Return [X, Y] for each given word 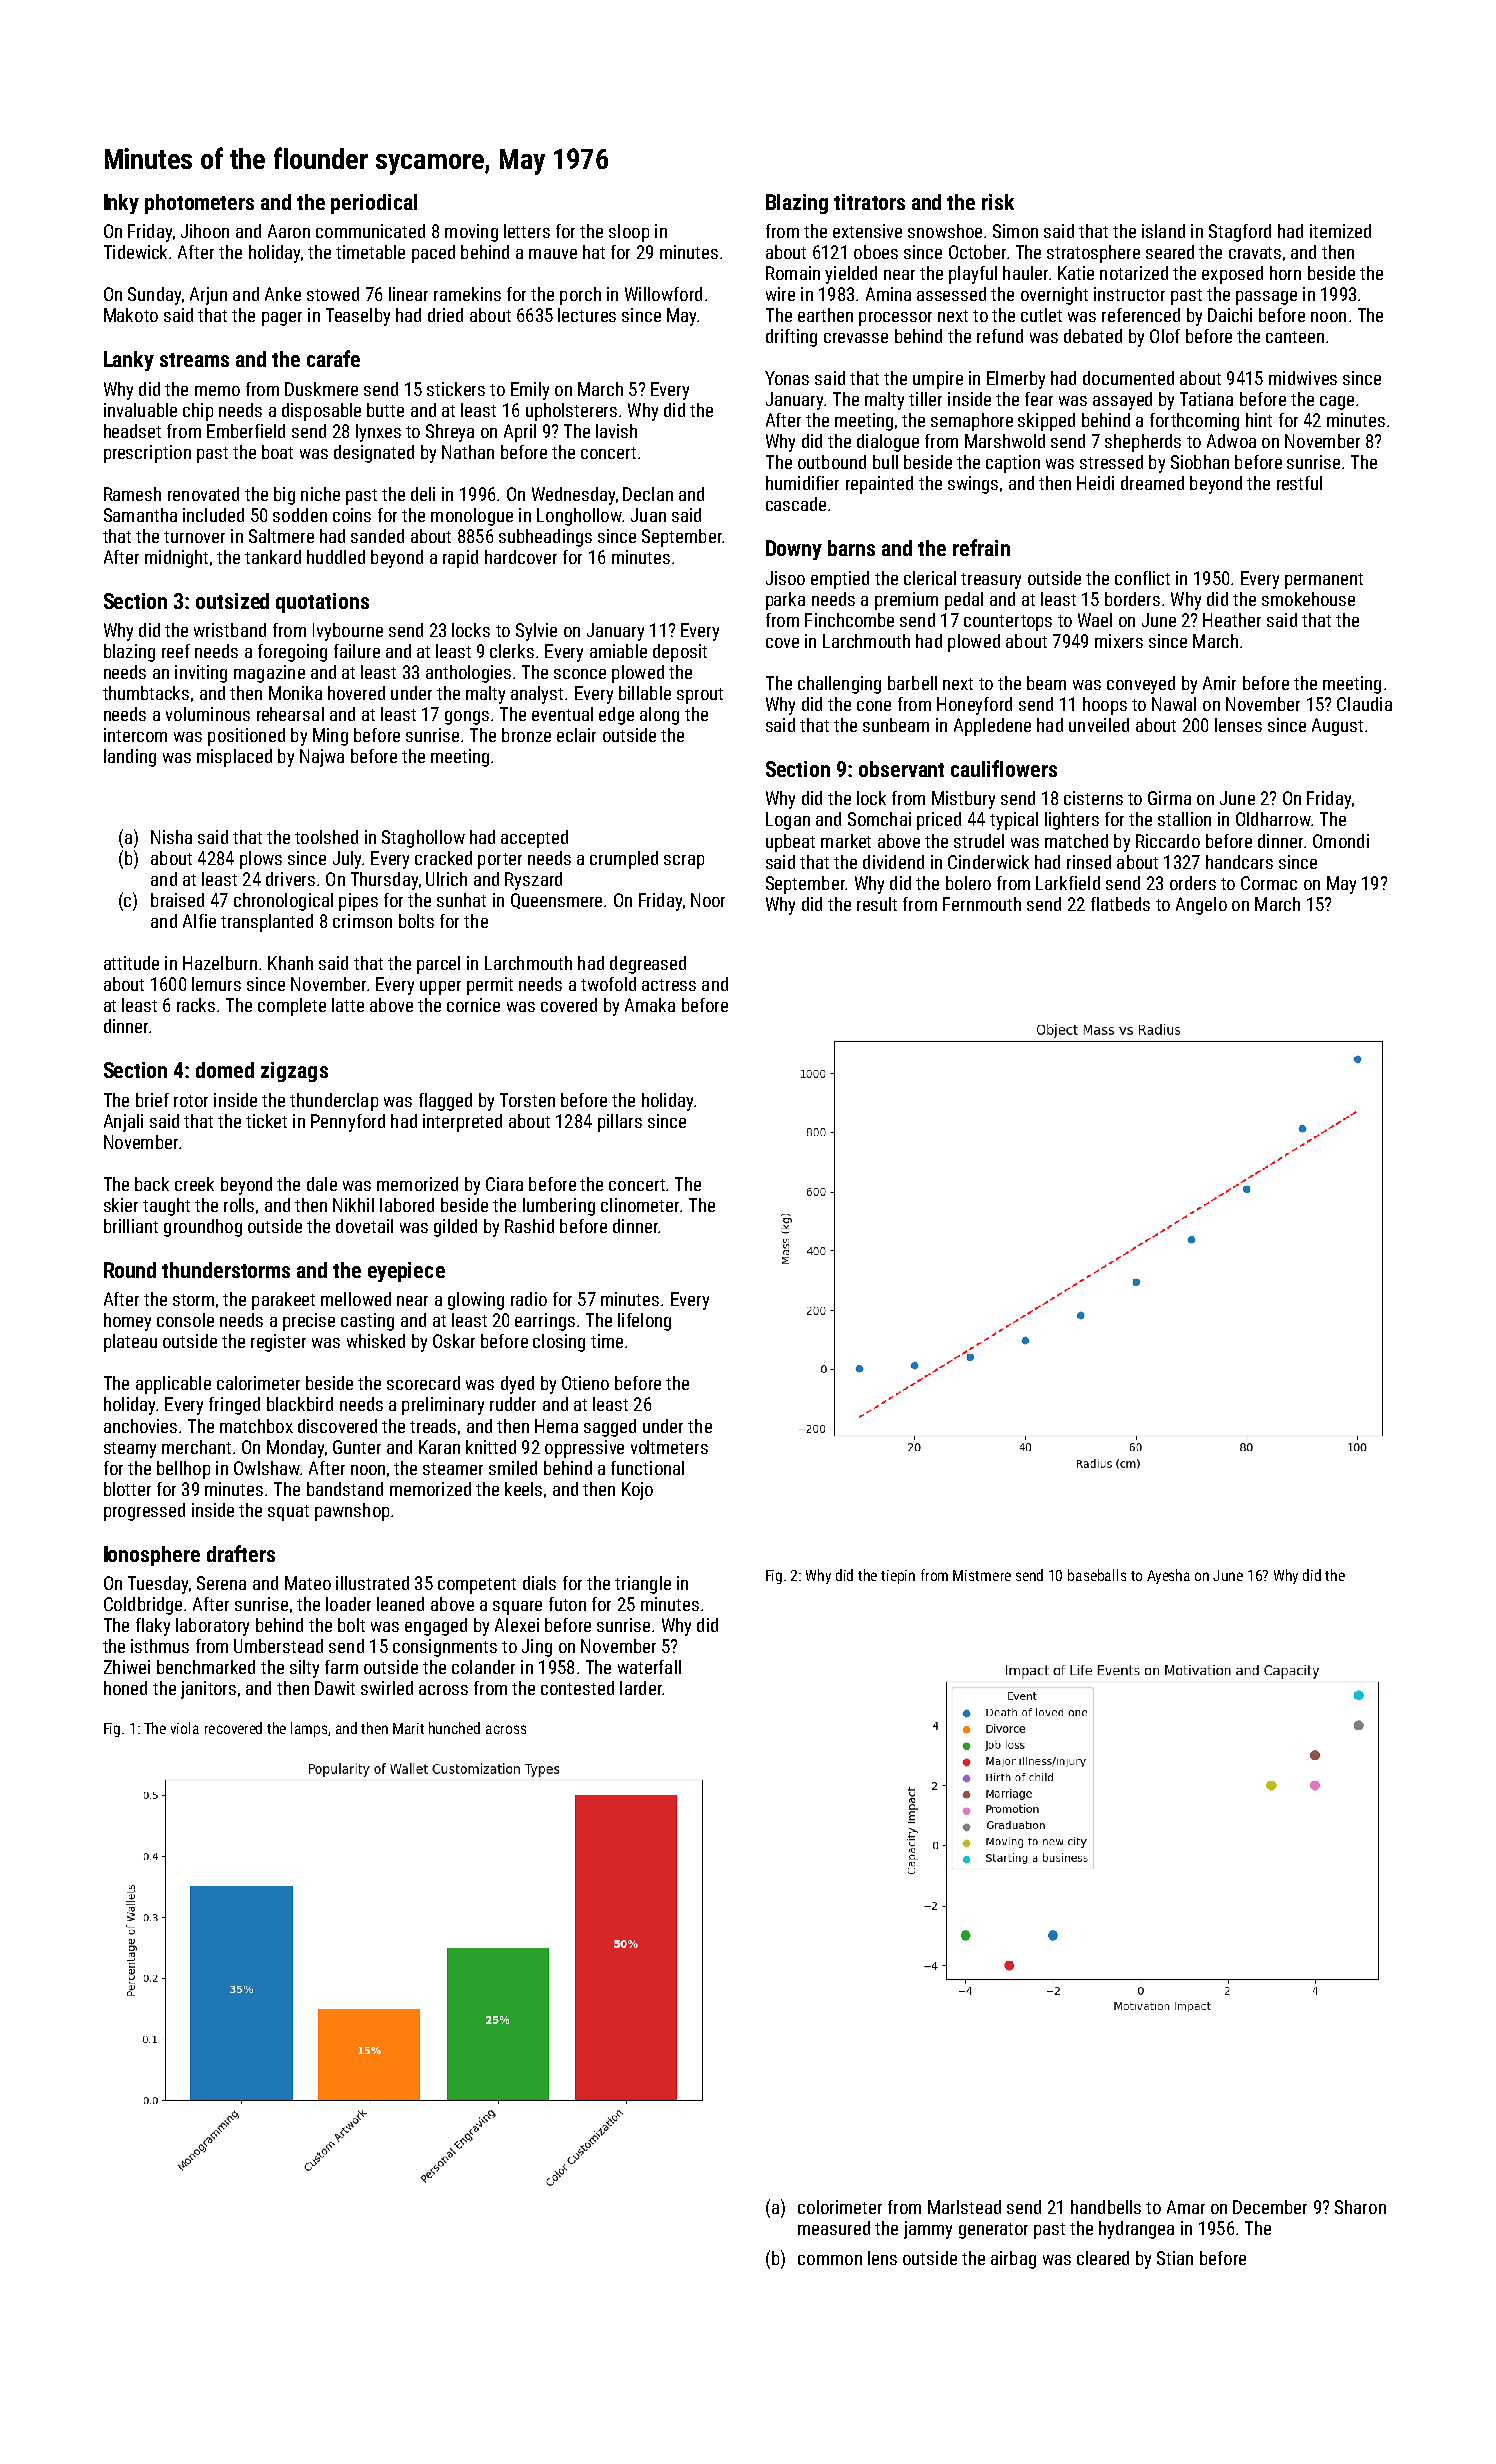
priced [939, 821]
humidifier [802, 483]
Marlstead [964, 2207]
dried [445, 315]
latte [348, 1005]
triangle [643, 1585]
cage [1337, 403]
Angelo [1201, 906]
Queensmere [556, 901]
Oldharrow [1273, 819]
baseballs [1097, 1575]
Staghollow [423, 839]
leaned [400, 1604]
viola [185, 1728]
